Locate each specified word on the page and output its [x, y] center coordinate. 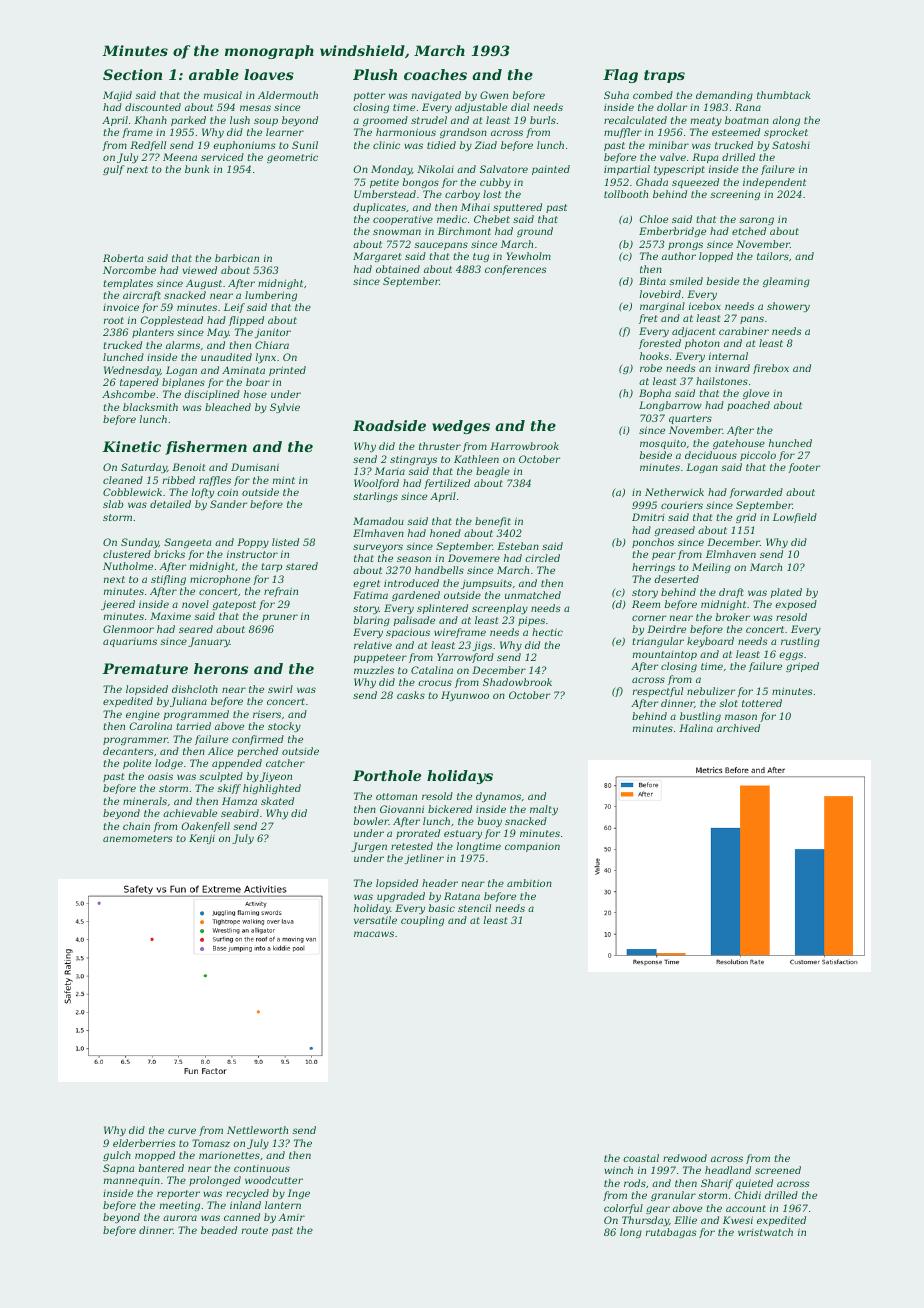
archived [738, 728]
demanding [724, 96]
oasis [160, 776]
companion [532, 847]
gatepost [234, 605]
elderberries [144, 1143]
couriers [682, 505]
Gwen [494, 95]
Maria [390, 471]
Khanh [150, 120]
